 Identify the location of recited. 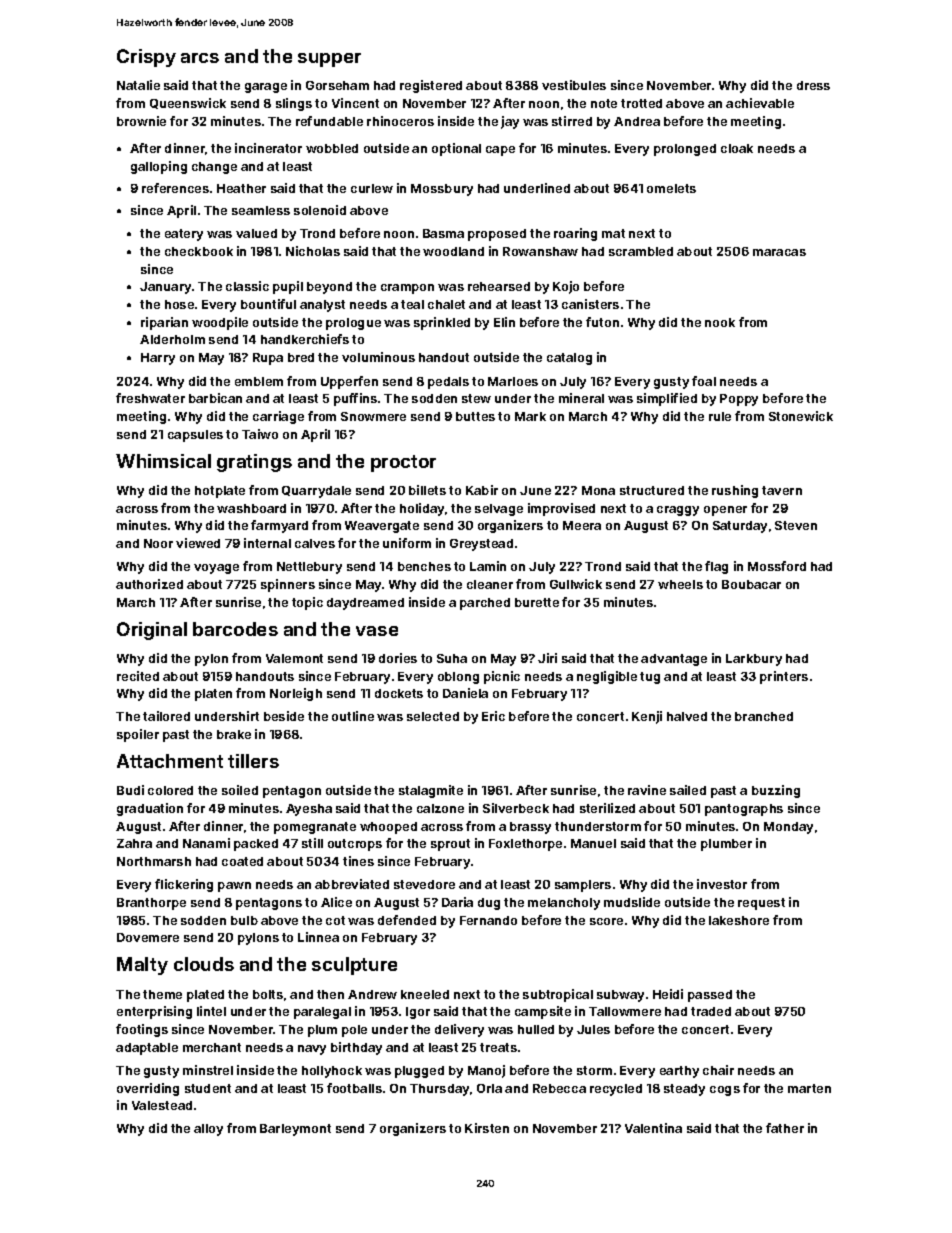
(138, 676).
